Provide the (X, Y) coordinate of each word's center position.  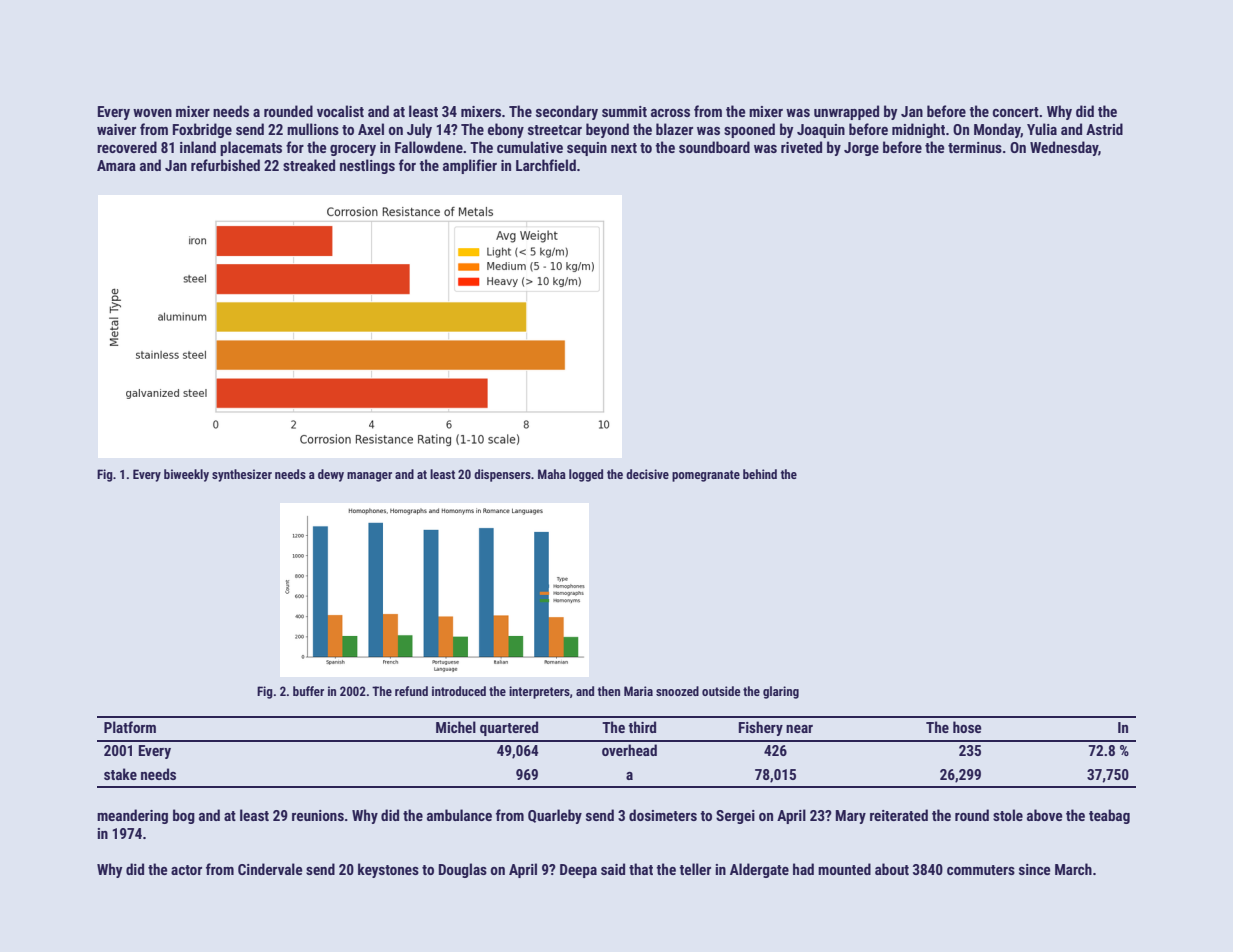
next (624, 148)
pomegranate (706, 476)
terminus (975, 147)
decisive (647, 474)
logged (586, 475)
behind (760, 474)
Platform (130, 727)
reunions (318, 815)
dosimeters (663, 815)
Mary (851, 817)
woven (152, 113)
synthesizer (242, 475)
